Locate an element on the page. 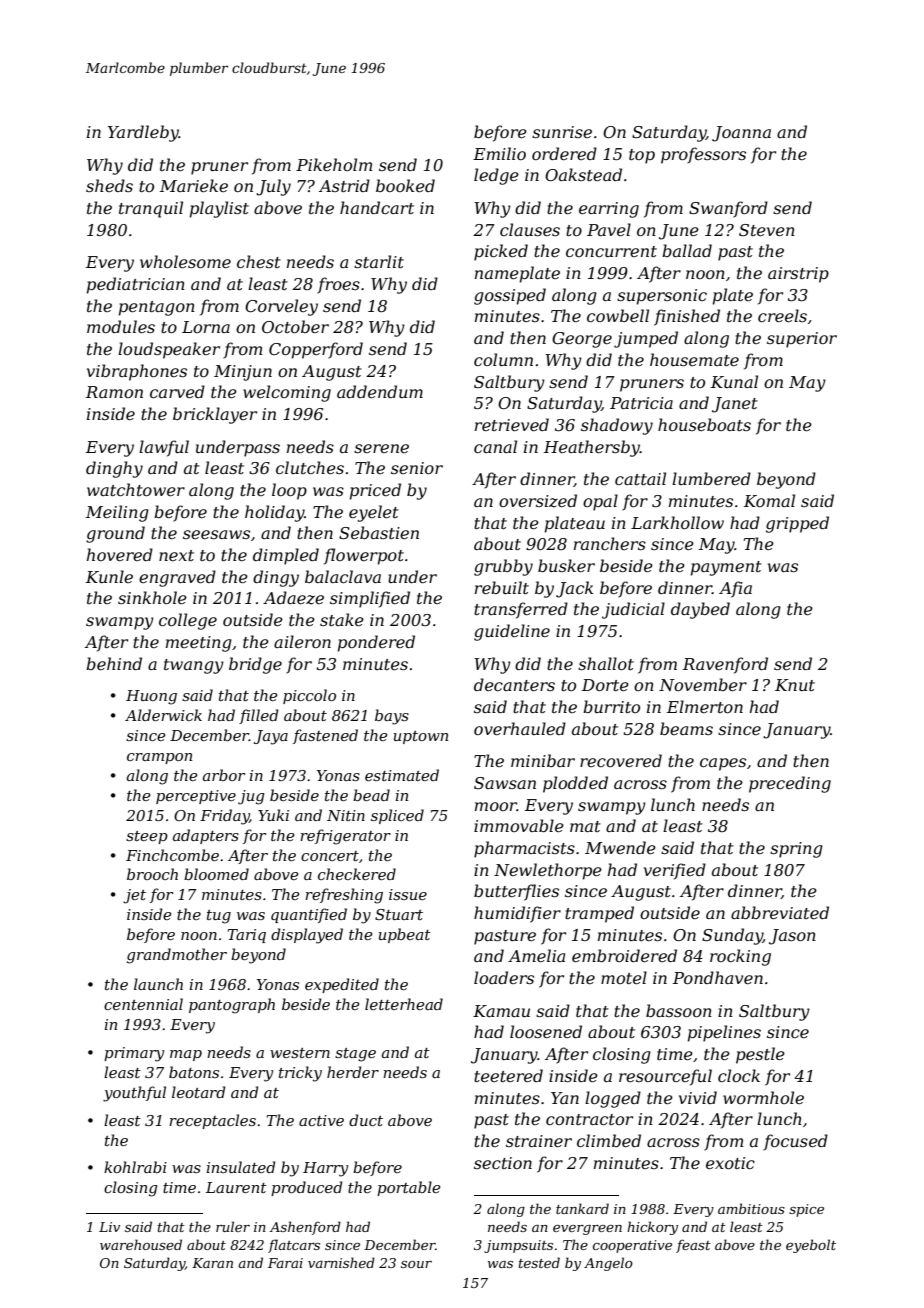 The width and height of the image is (924, 1308). portable is located at coordinates (408, 1188).
